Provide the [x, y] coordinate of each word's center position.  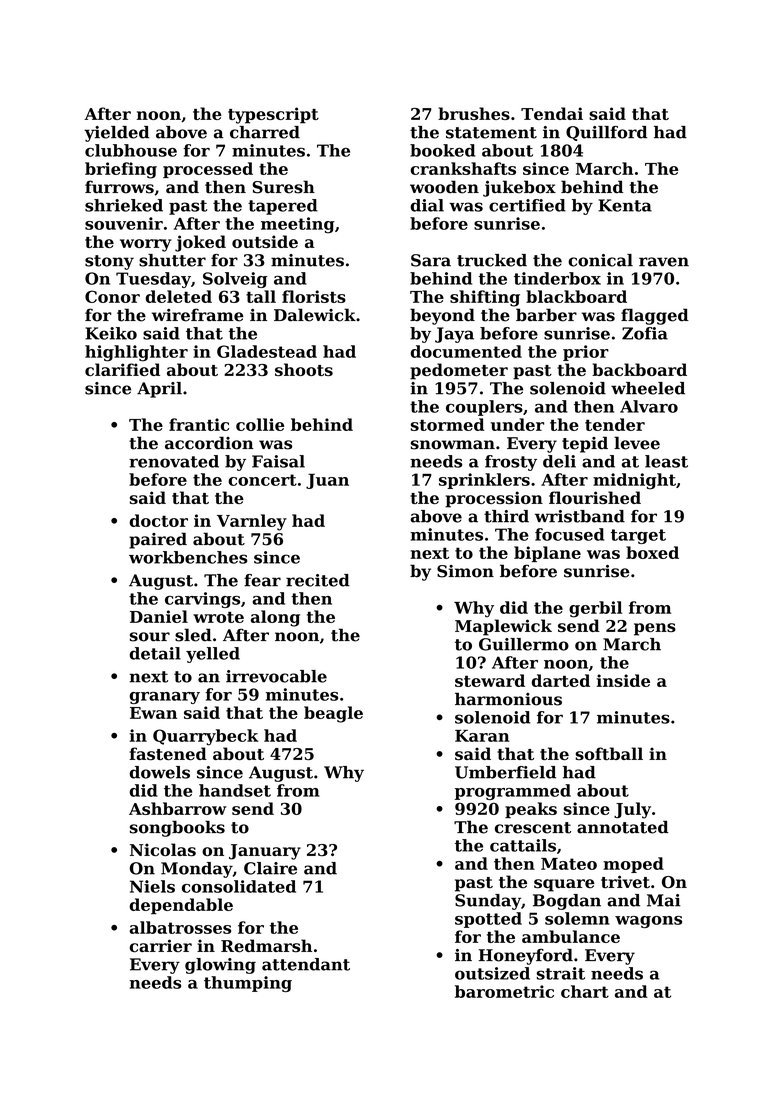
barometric [504, 991]
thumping [248, 984]
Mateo [569, 864]
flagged [655, 316]
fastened [168, 753]
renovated [174, 461]
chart [585, 991]
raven [664, 262]
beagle [333, 714]
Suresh [284, 187]
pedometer [459, 371]
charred [265, 132]
